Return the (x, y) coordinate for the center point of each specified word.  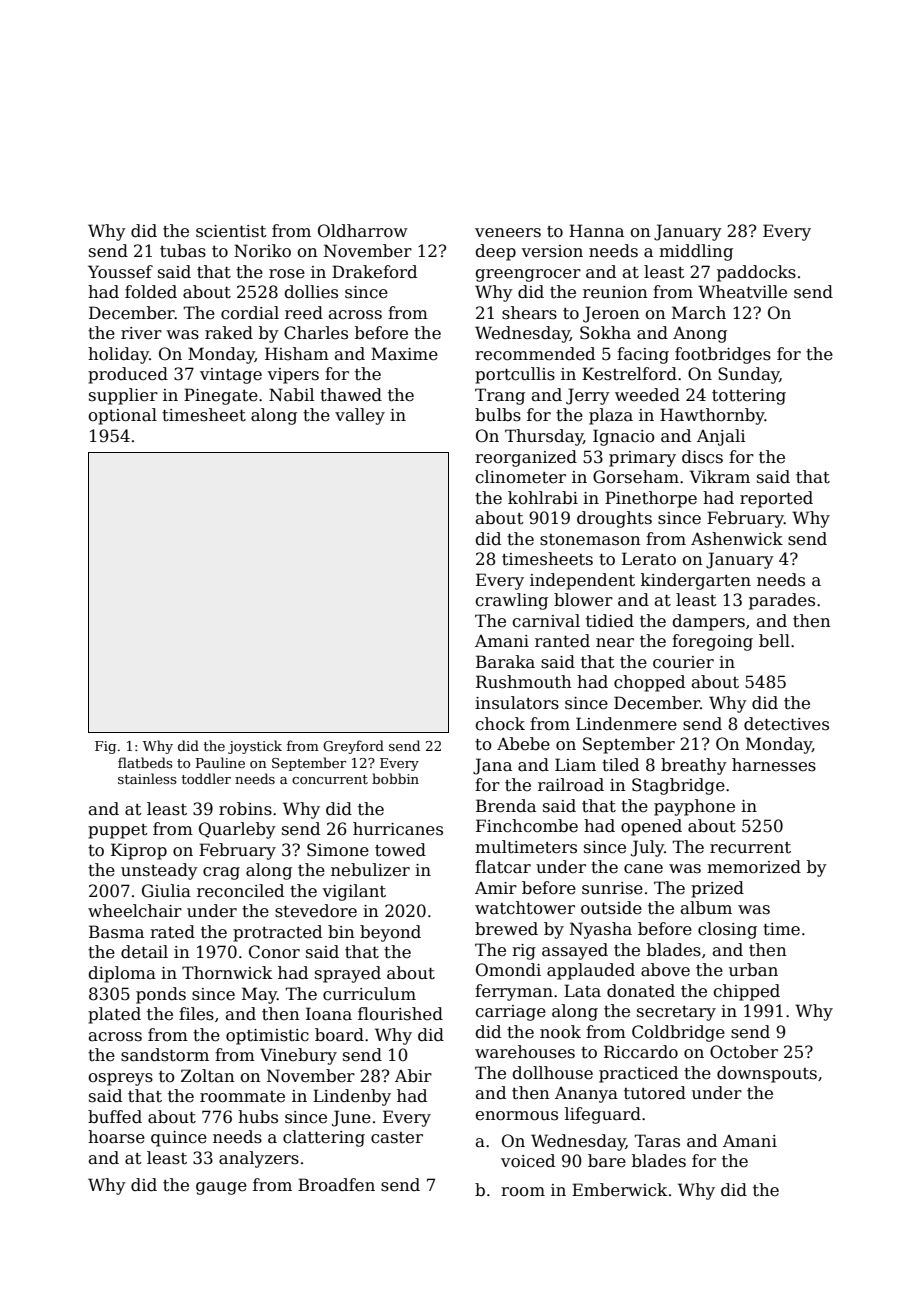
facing (643, 355)
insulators (517, 703)
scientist (231, 231)
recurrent (750, 848)
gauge (221, 1188)
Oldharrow (363, 231)
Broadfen (336, 1185)
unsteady (159, 871)
